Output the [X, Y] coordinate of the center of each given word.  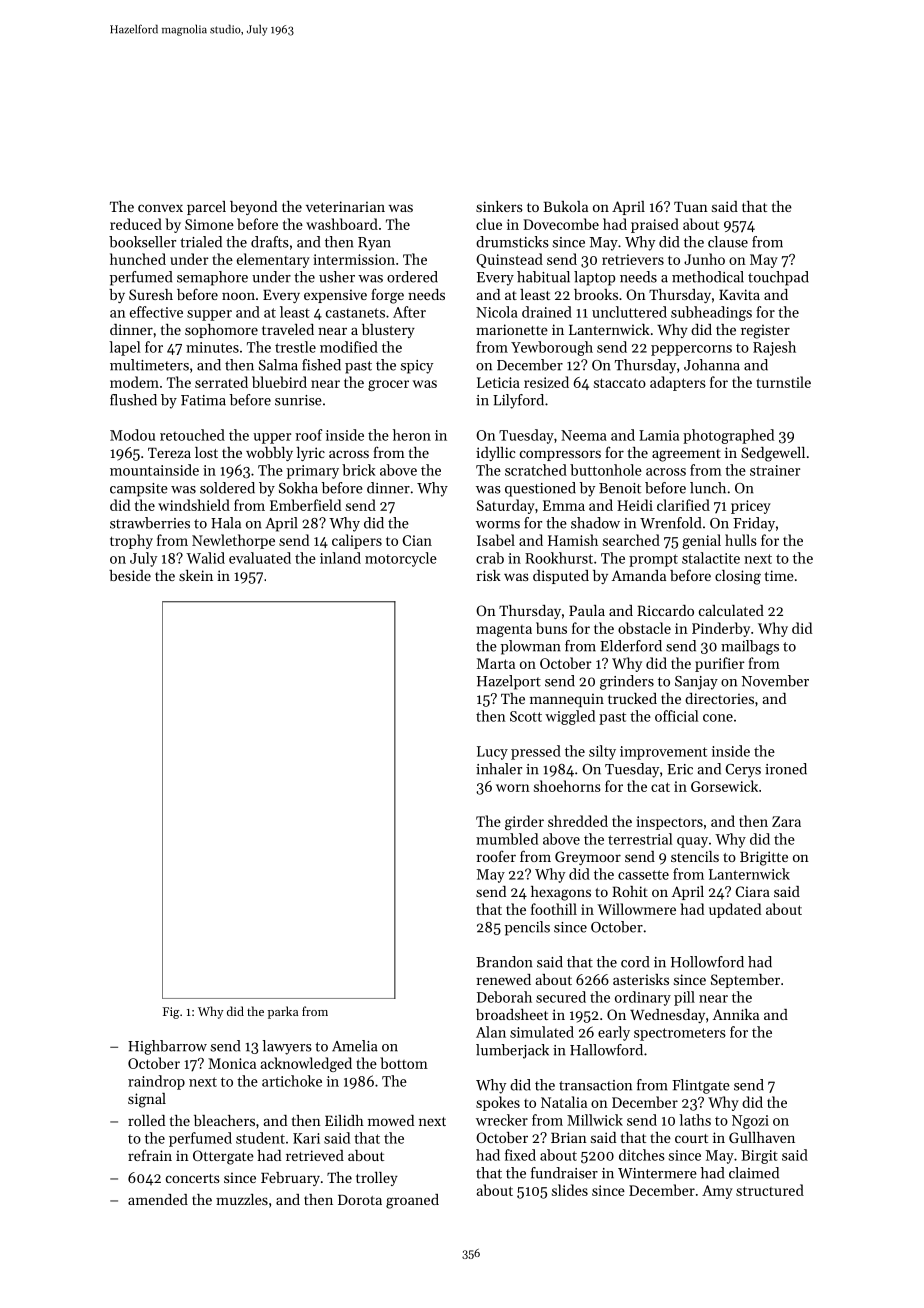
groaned [412, 1201]
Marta [496, 663]
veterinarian [345, 206]
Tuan [691, 207]
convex [160, 208]
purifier [720, 664]
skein [196, 575]
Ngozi [750, 1122]
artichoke [292, 1081]
